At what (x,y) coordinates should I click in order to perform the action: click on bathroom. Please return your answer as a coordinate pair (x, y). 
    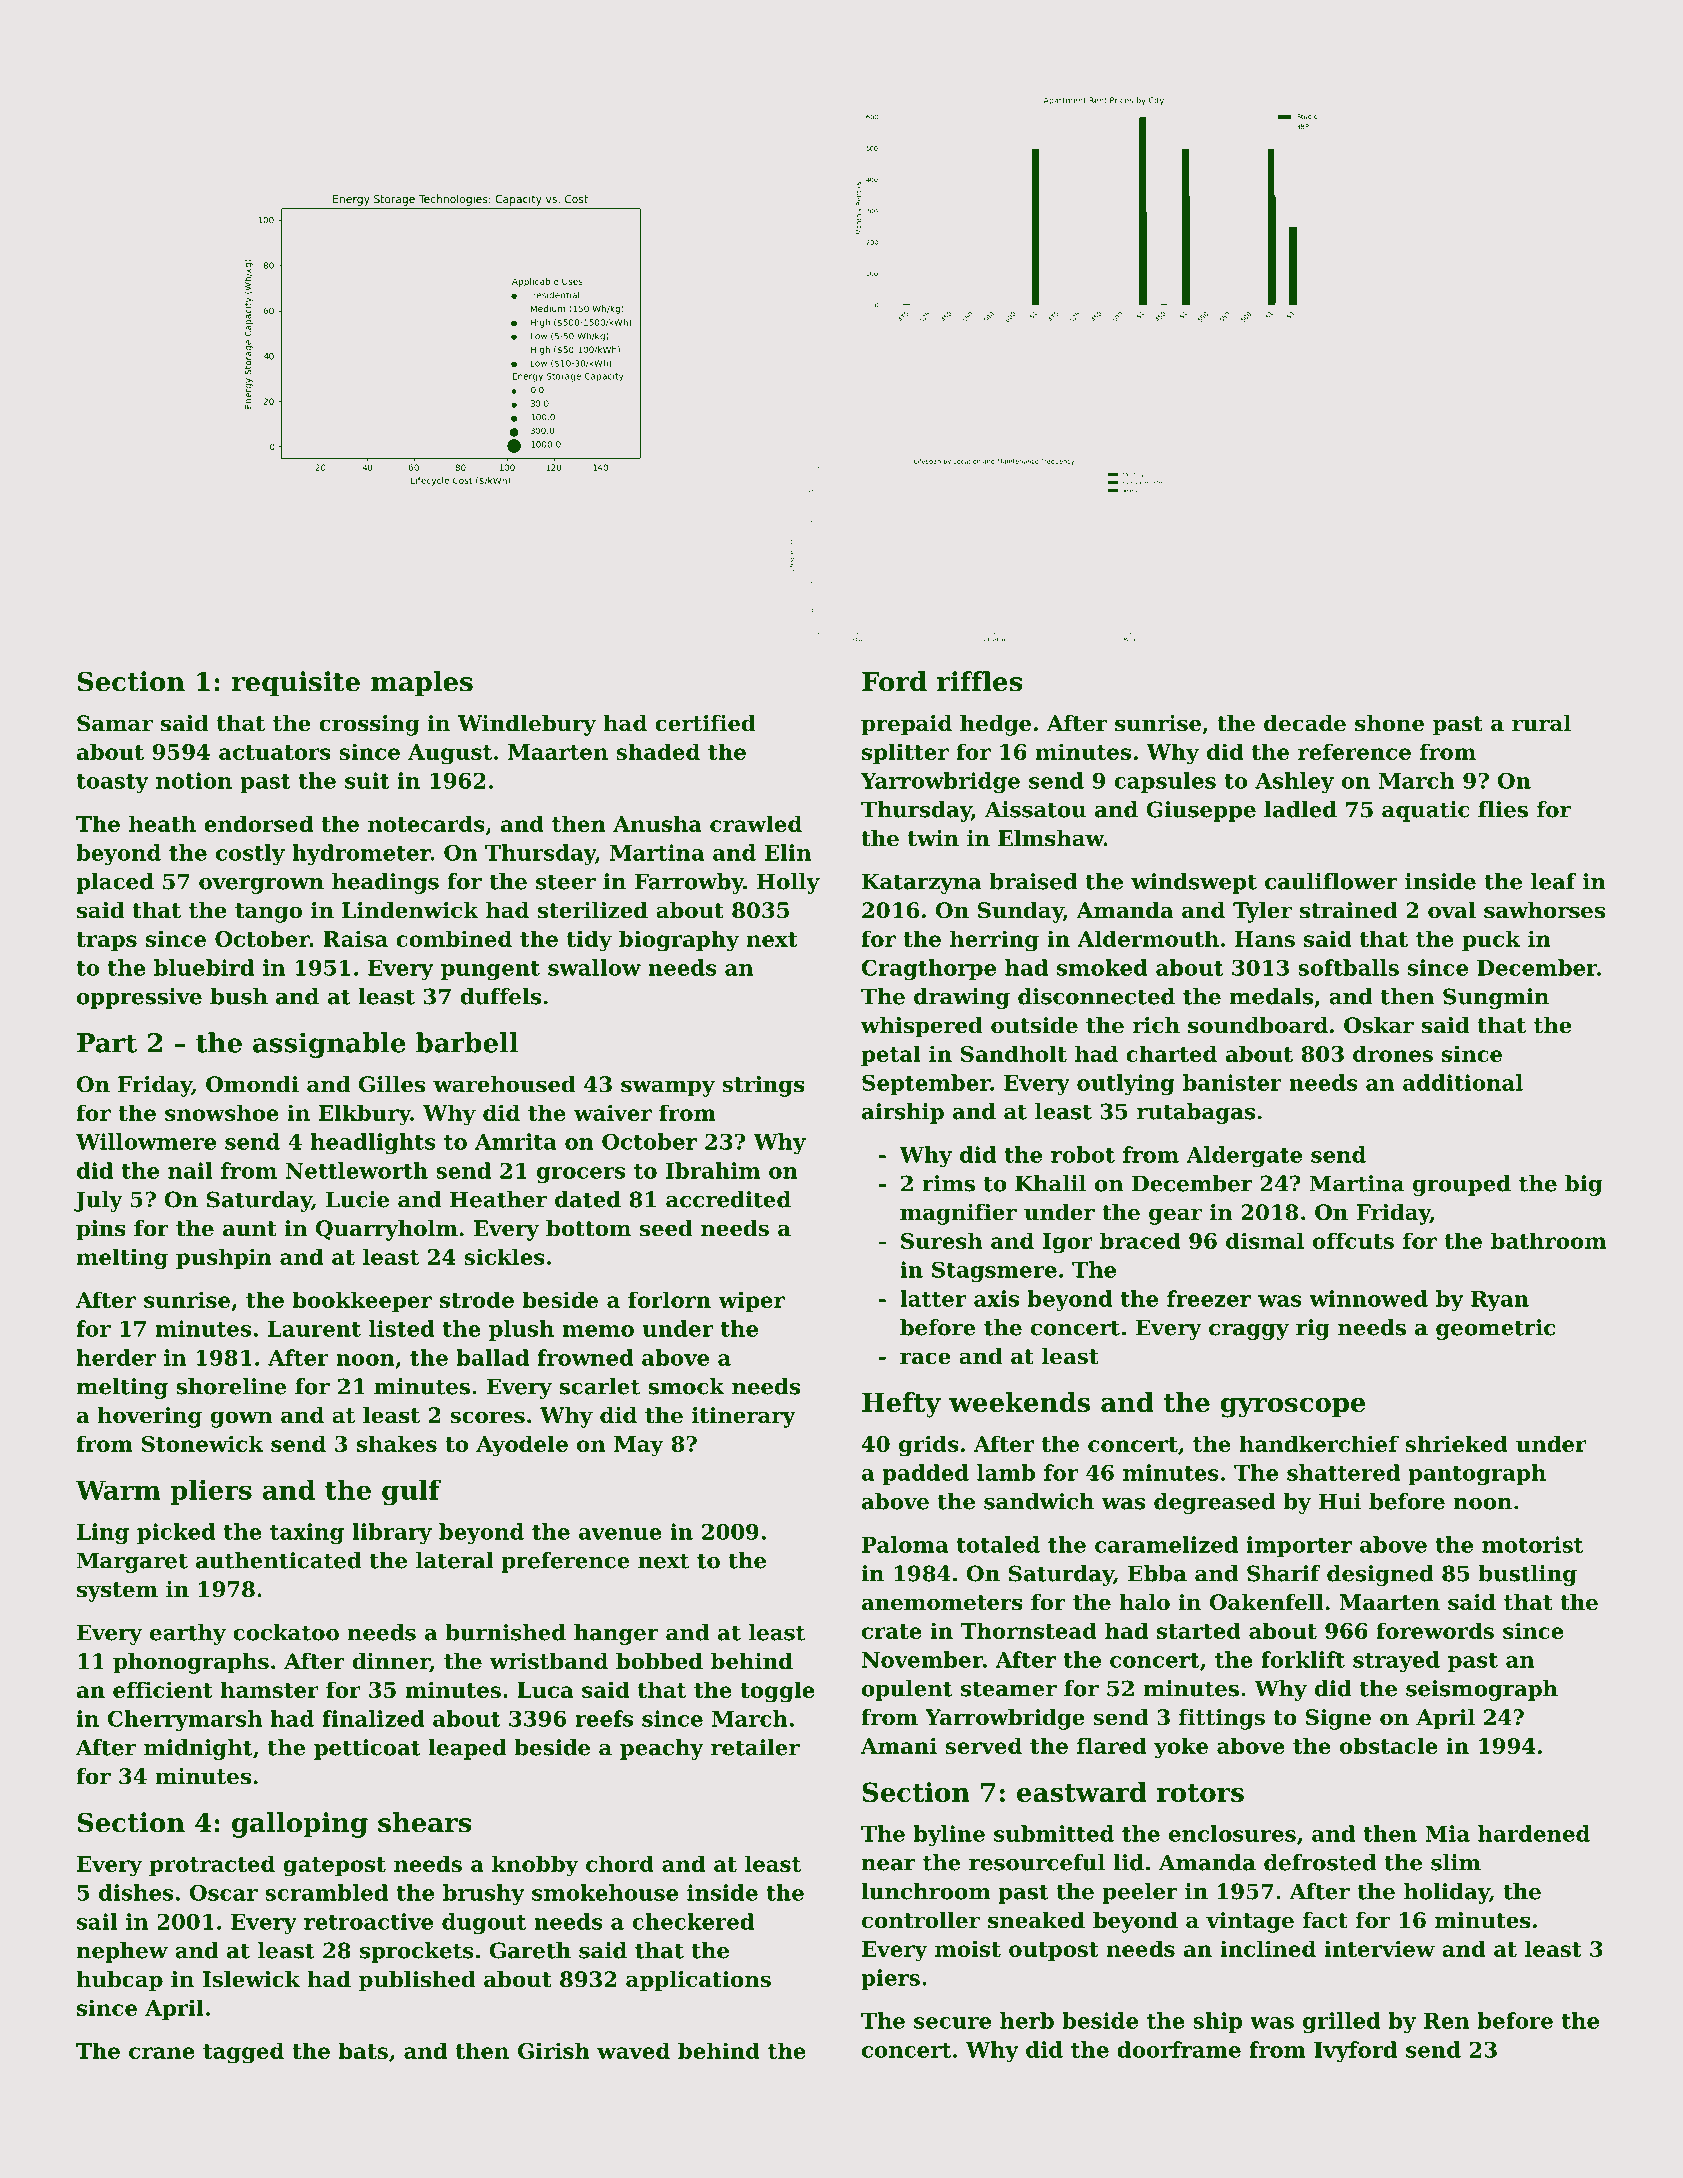
    Looking at the image, I should click on (1548, 1240).
